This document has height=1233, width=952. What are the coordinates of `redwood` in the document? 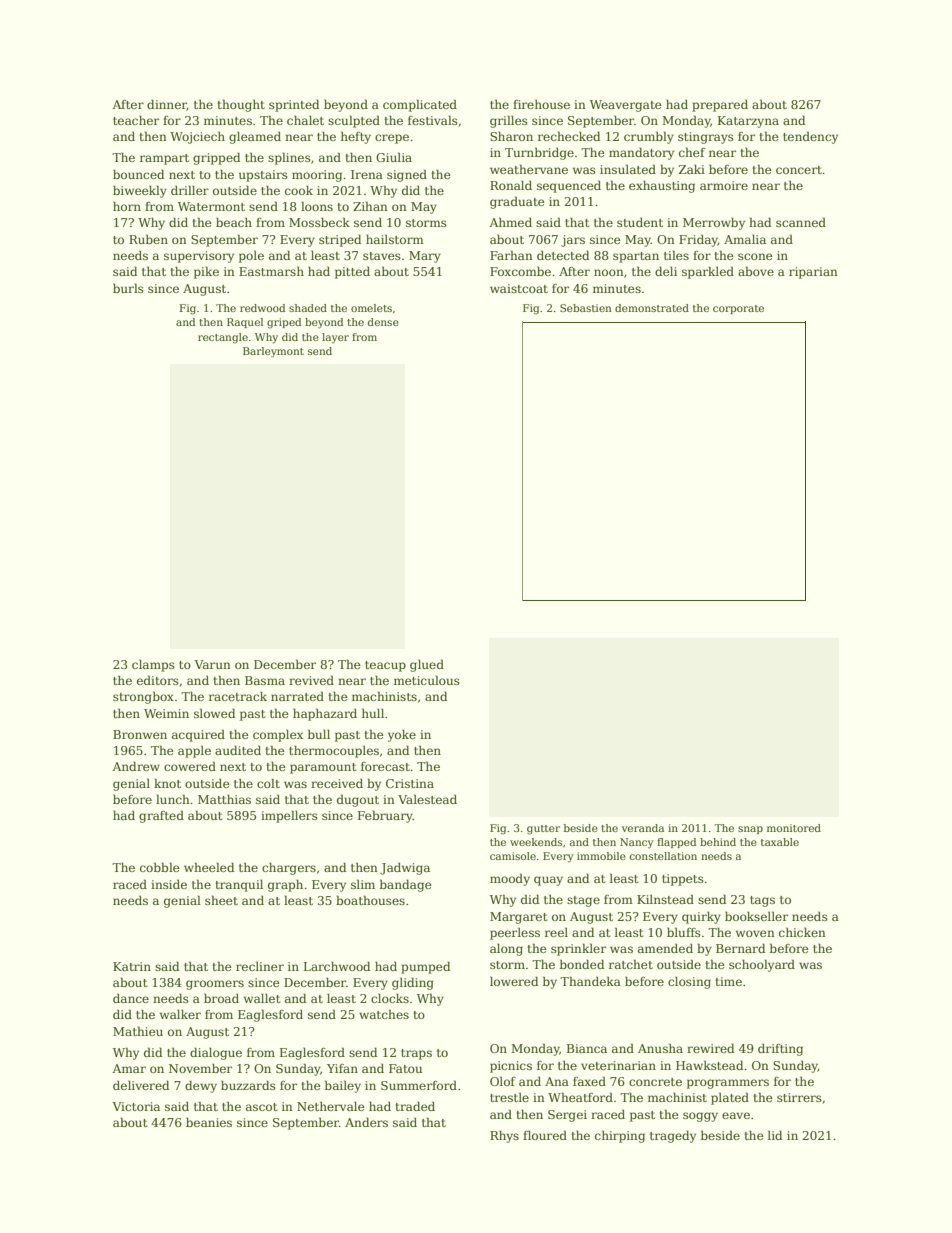 It's located at (262, 308).
